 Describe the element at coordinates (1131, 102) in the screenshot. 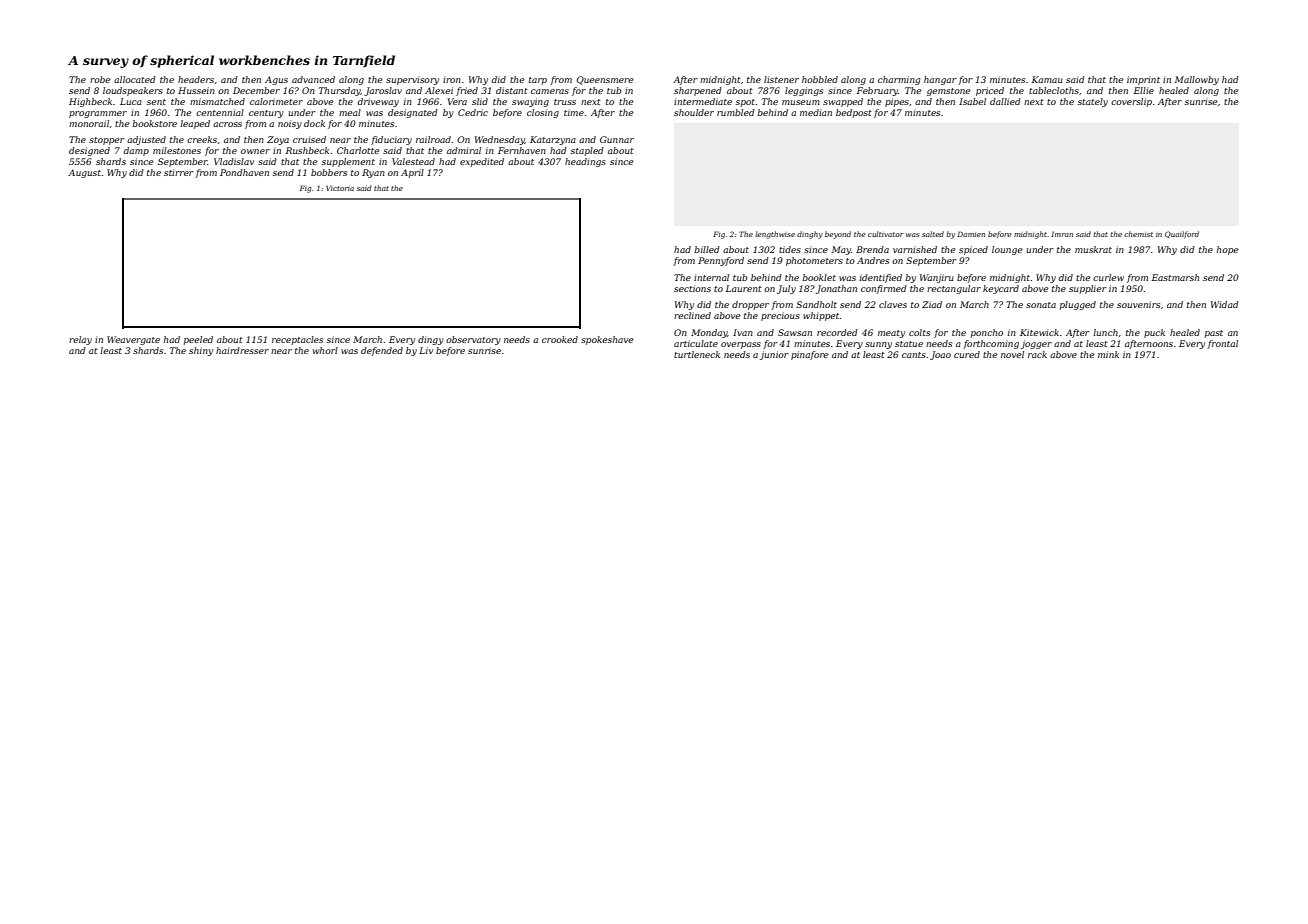

I see `coverslip` at that location.
